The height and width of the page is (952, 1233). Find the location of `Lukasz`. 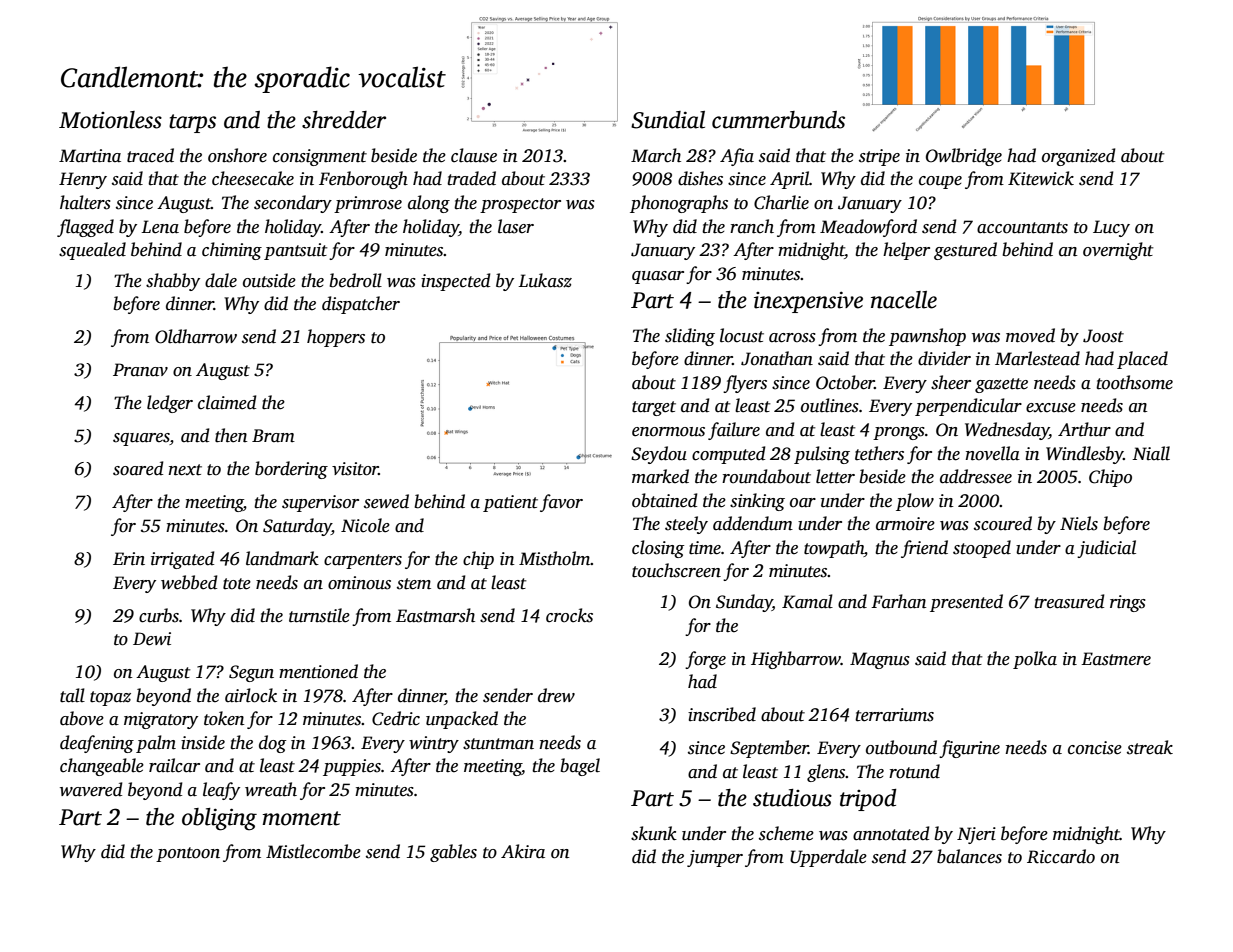

Lukasz is located at coordinates (545, 280).
